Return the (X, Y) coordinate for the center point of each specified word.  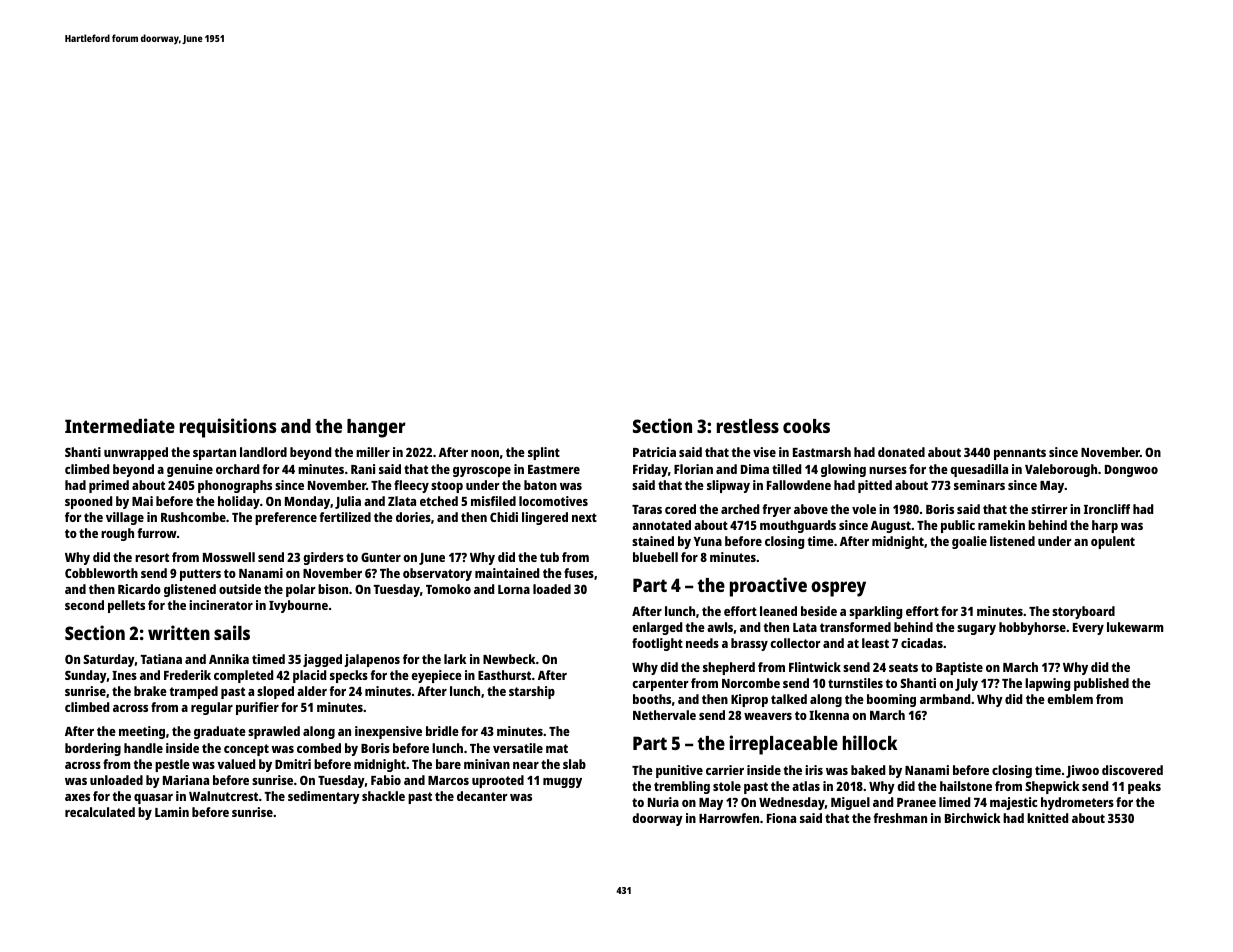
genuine (190, 470)
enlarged (657, 628)
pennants (1020, 454)
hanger (376, 428)
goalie (969, 542)
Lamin (172, 812)
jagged (322, 660)
